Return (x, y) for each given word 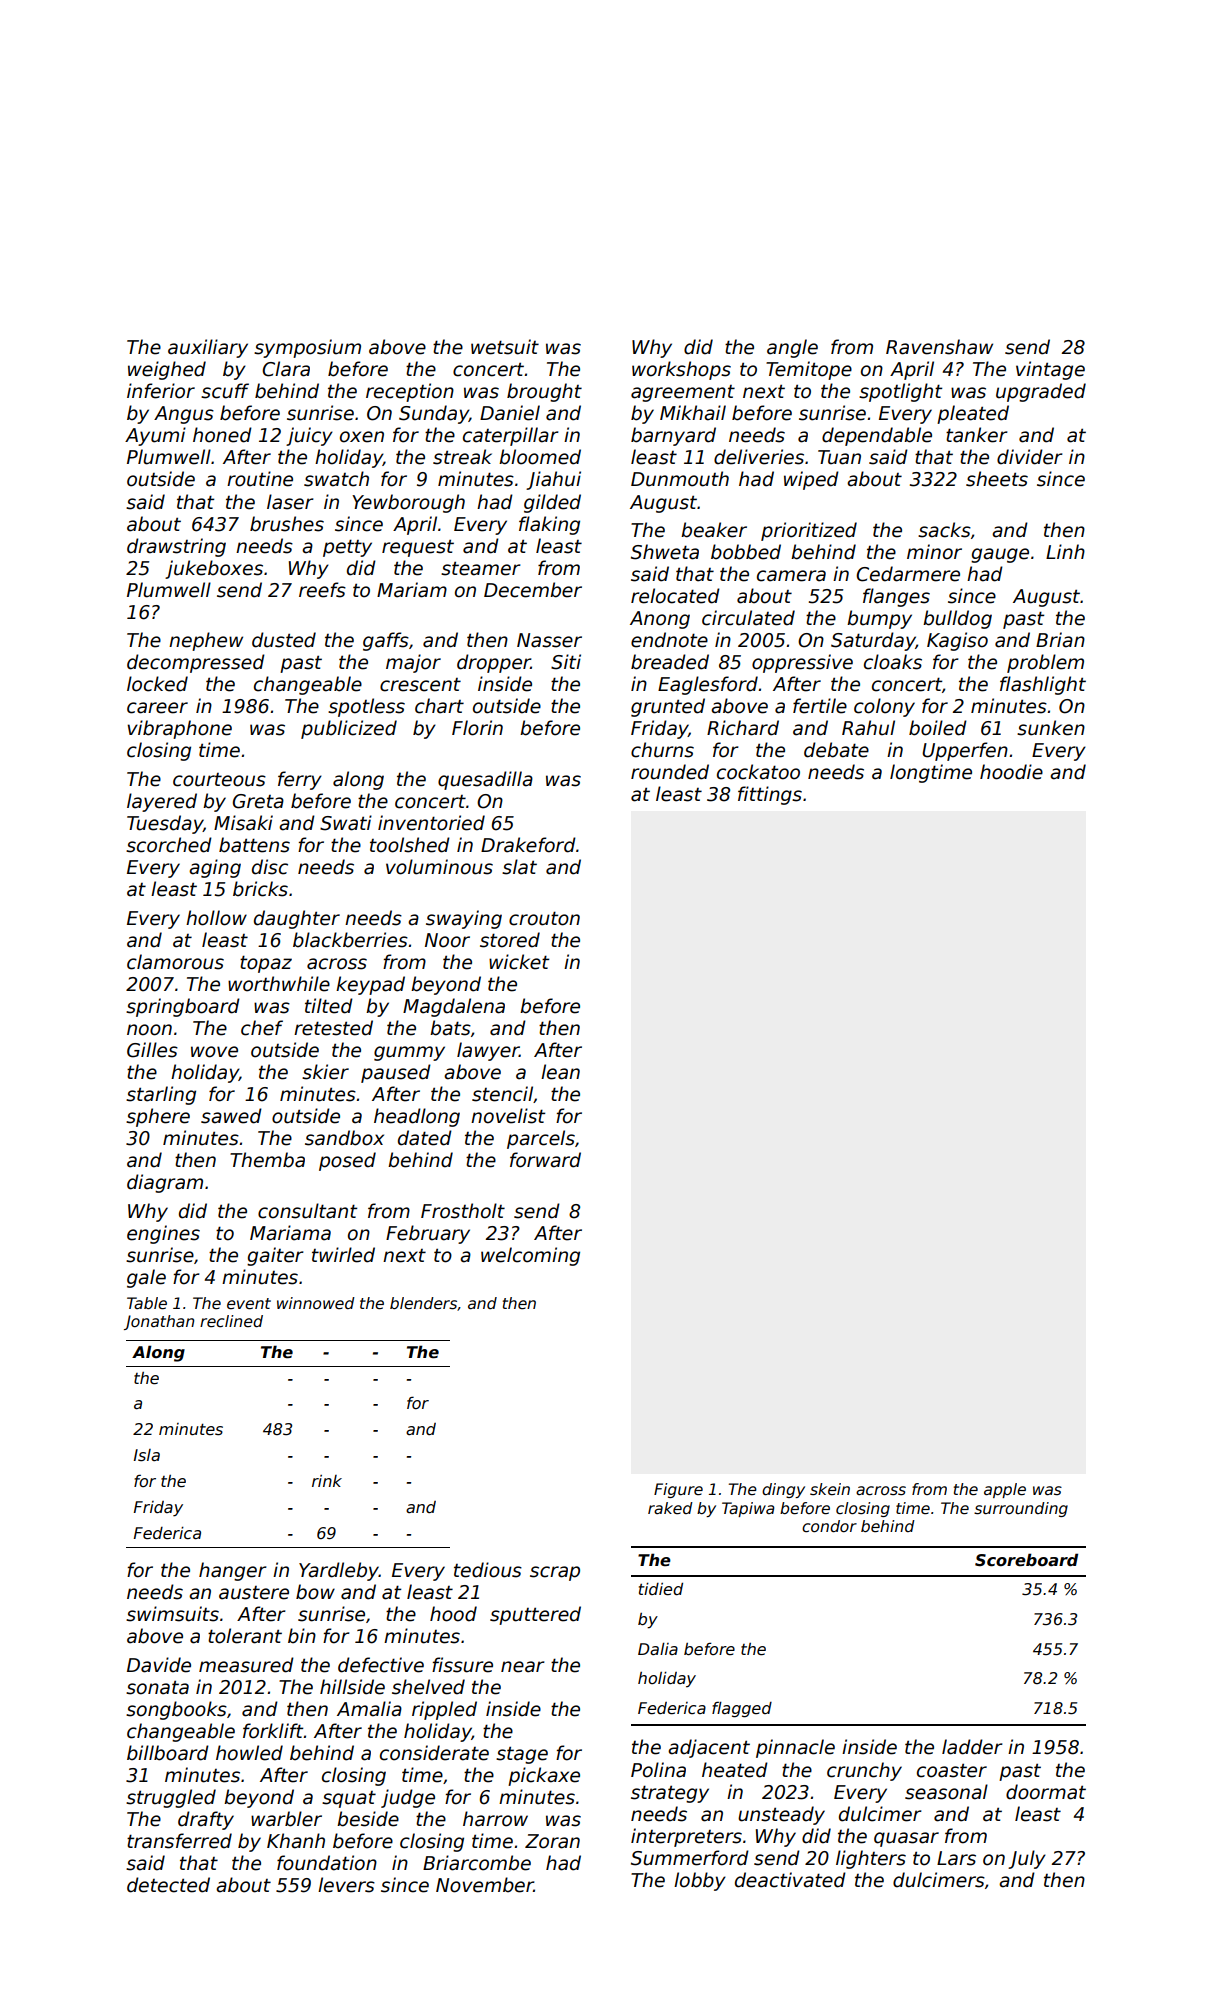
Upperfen (965, 751)
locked (157, 684)
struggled (171, 1798)
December (533, 590)
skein (830, 1489)
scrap (555, 1573)
